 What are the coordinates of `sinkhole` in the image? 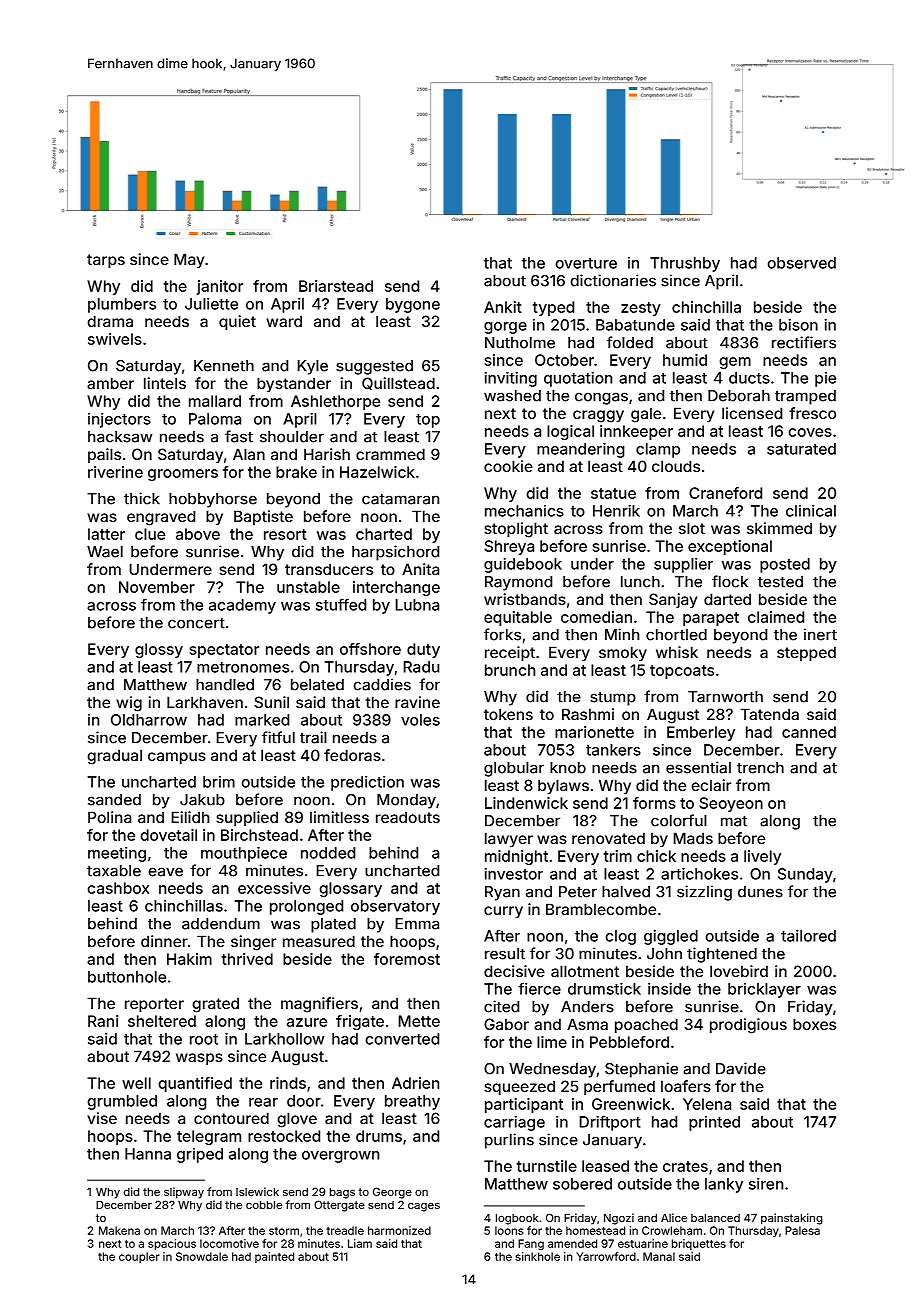 It's located at (537, 1256).
